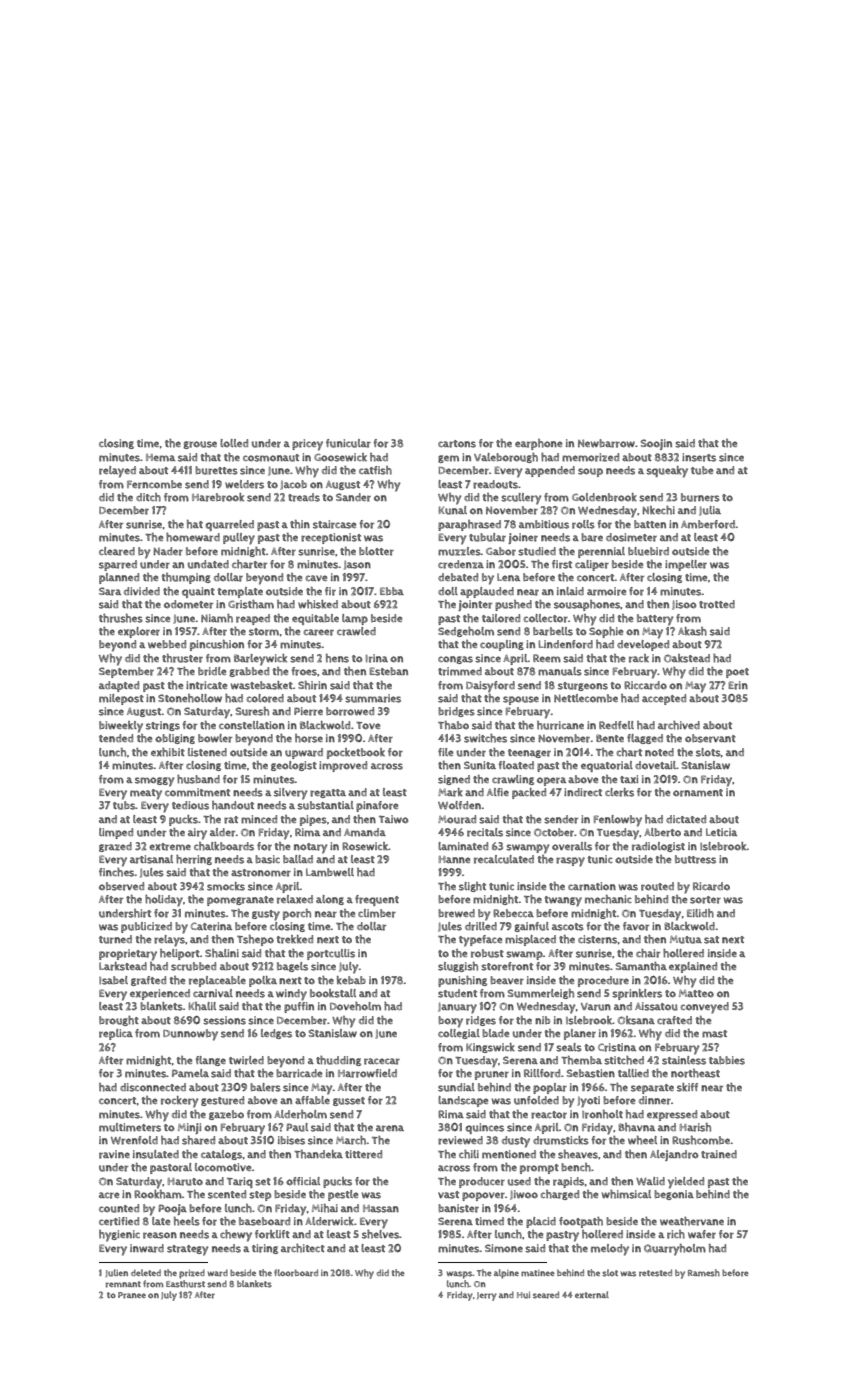 Image resolution: width=849 pixels, height=1400 pixels. Describe the element at coordinates (508, 577) in the screenshot. I see `Lena` at that location.
